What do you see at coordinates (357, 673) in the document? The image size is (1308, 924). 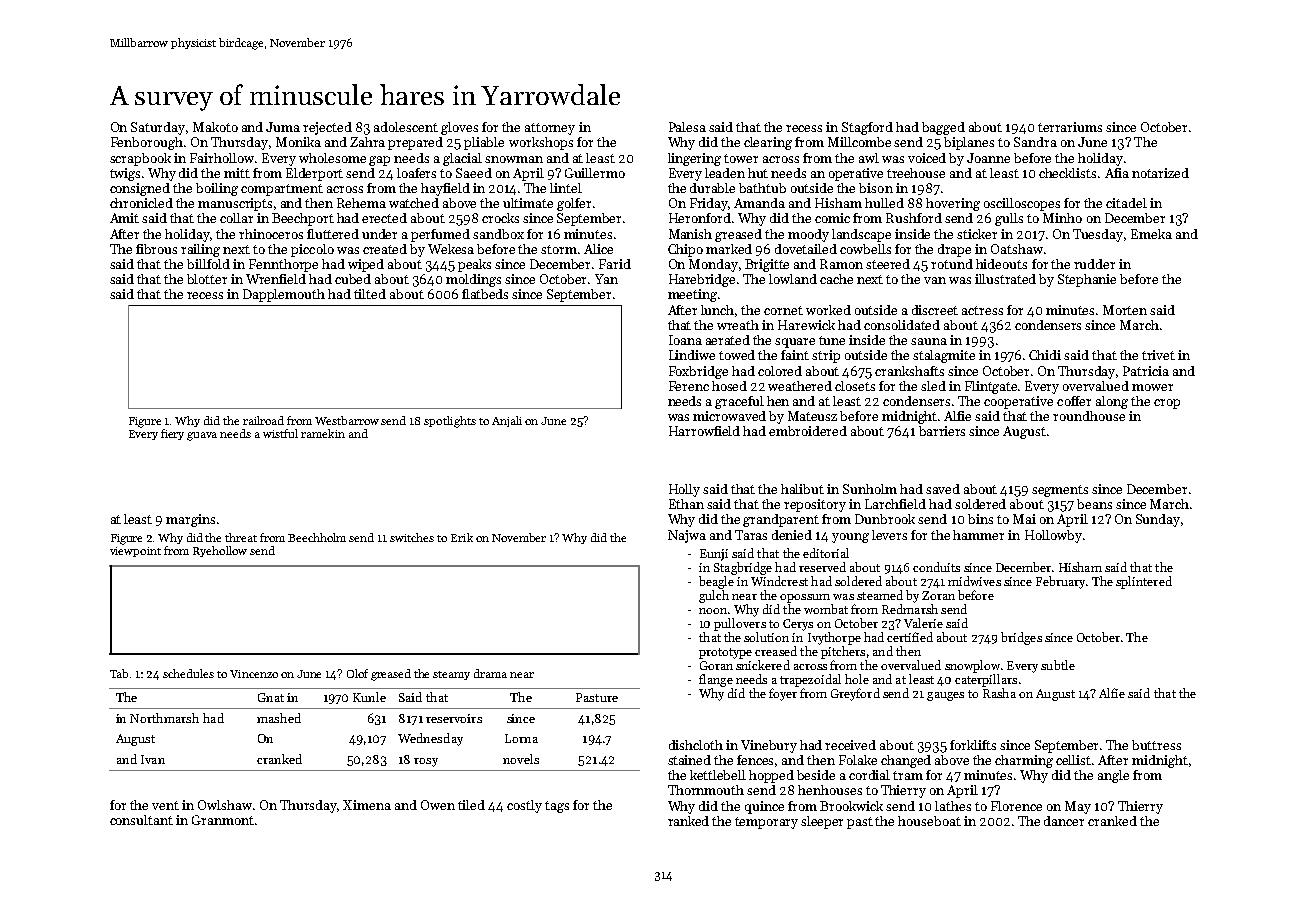 I see `Olof` at bounding box center [357, 673].
